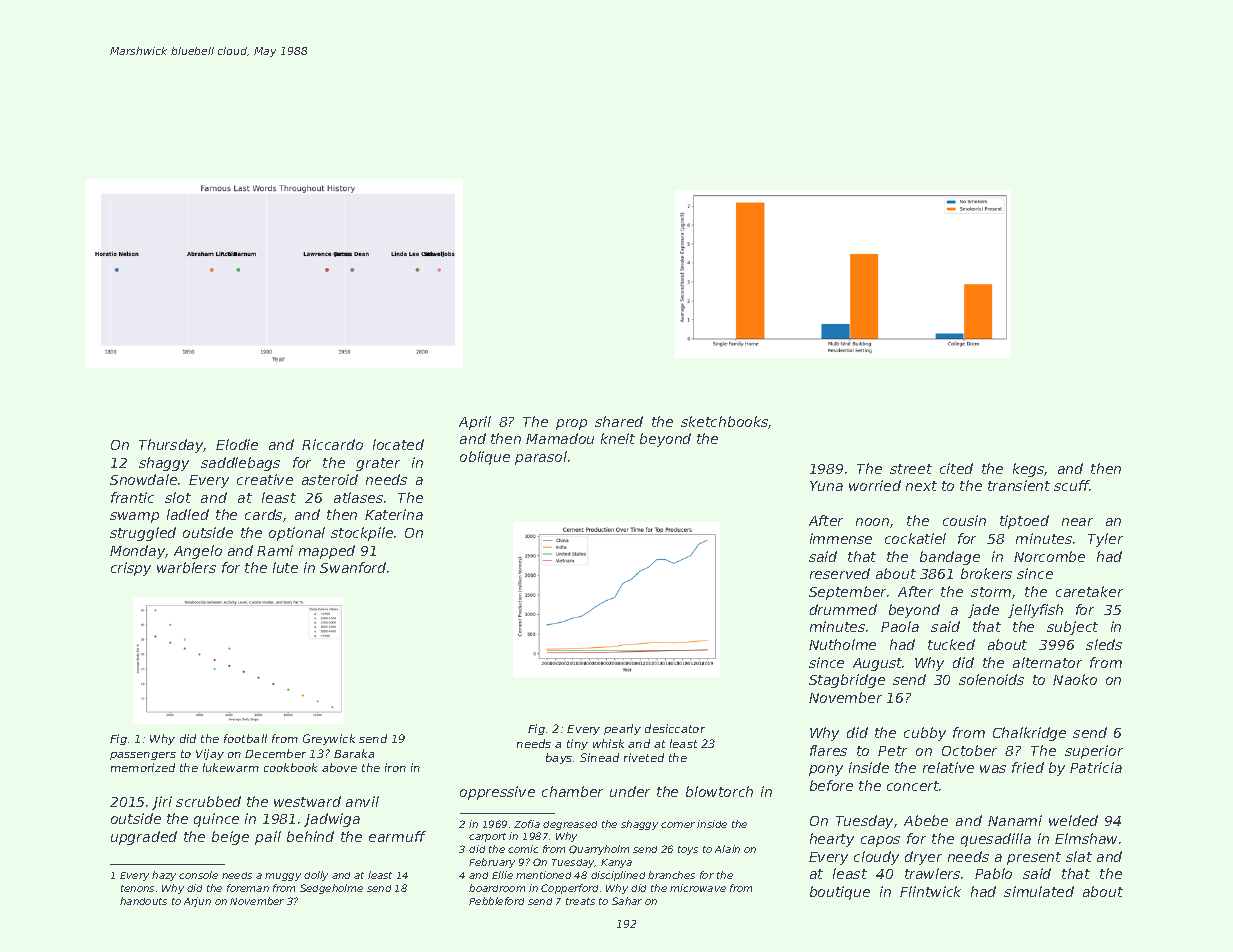 This image has width=1233, height=952. What do you see at coordinates (892, 751) in the image?
I see `Petr` at bounding box center [892, 751].
